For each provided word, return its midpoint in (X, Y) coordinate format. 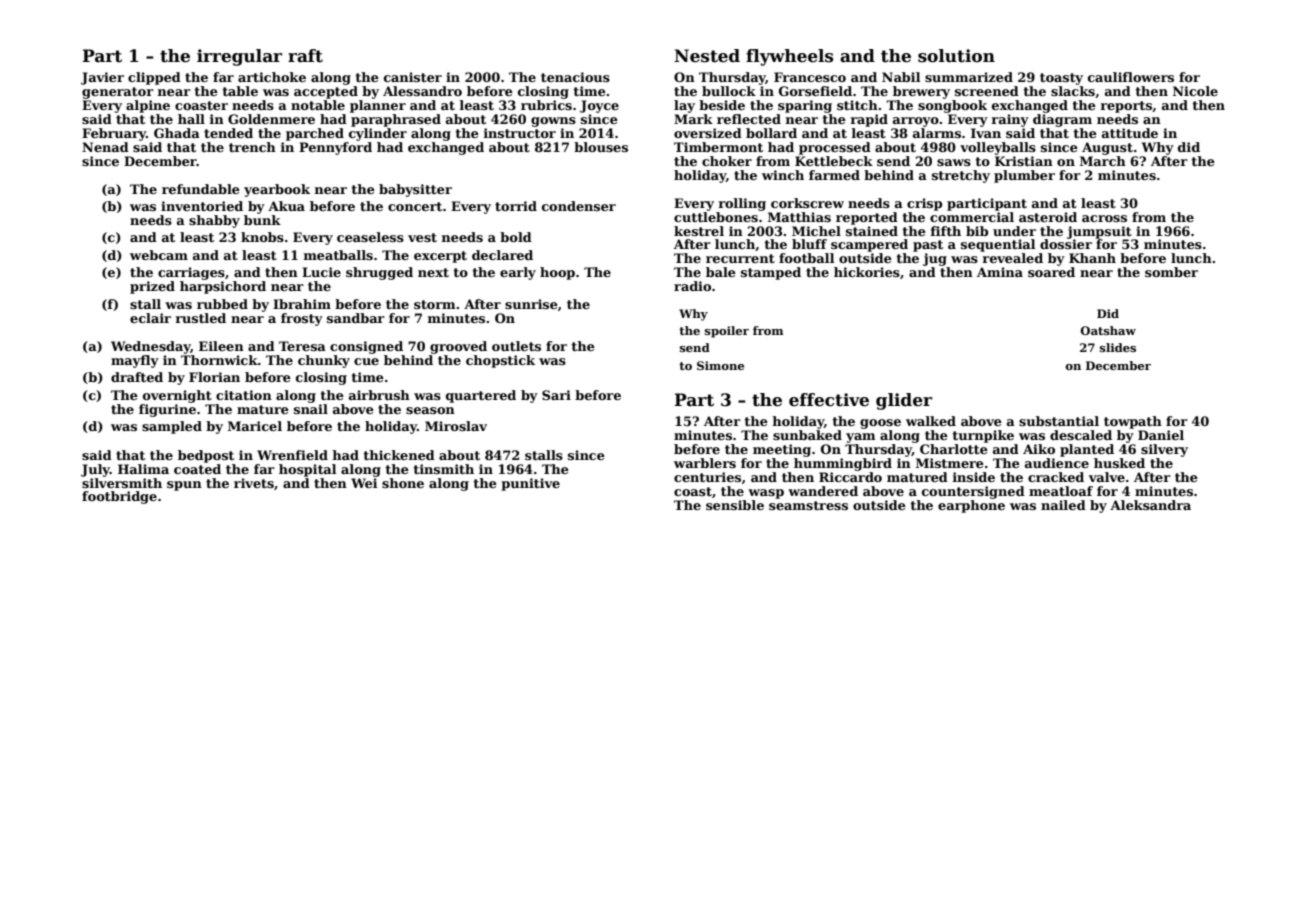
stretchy (961, 176)
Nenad (105, 147)
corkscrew (807, 203)
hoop (557, 273)
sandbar (356, 318)
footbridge (119, 497)
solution (956, 56)
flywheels (789, 57)
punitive (530, 484)
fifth (946, 231)
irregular (239, 57)
